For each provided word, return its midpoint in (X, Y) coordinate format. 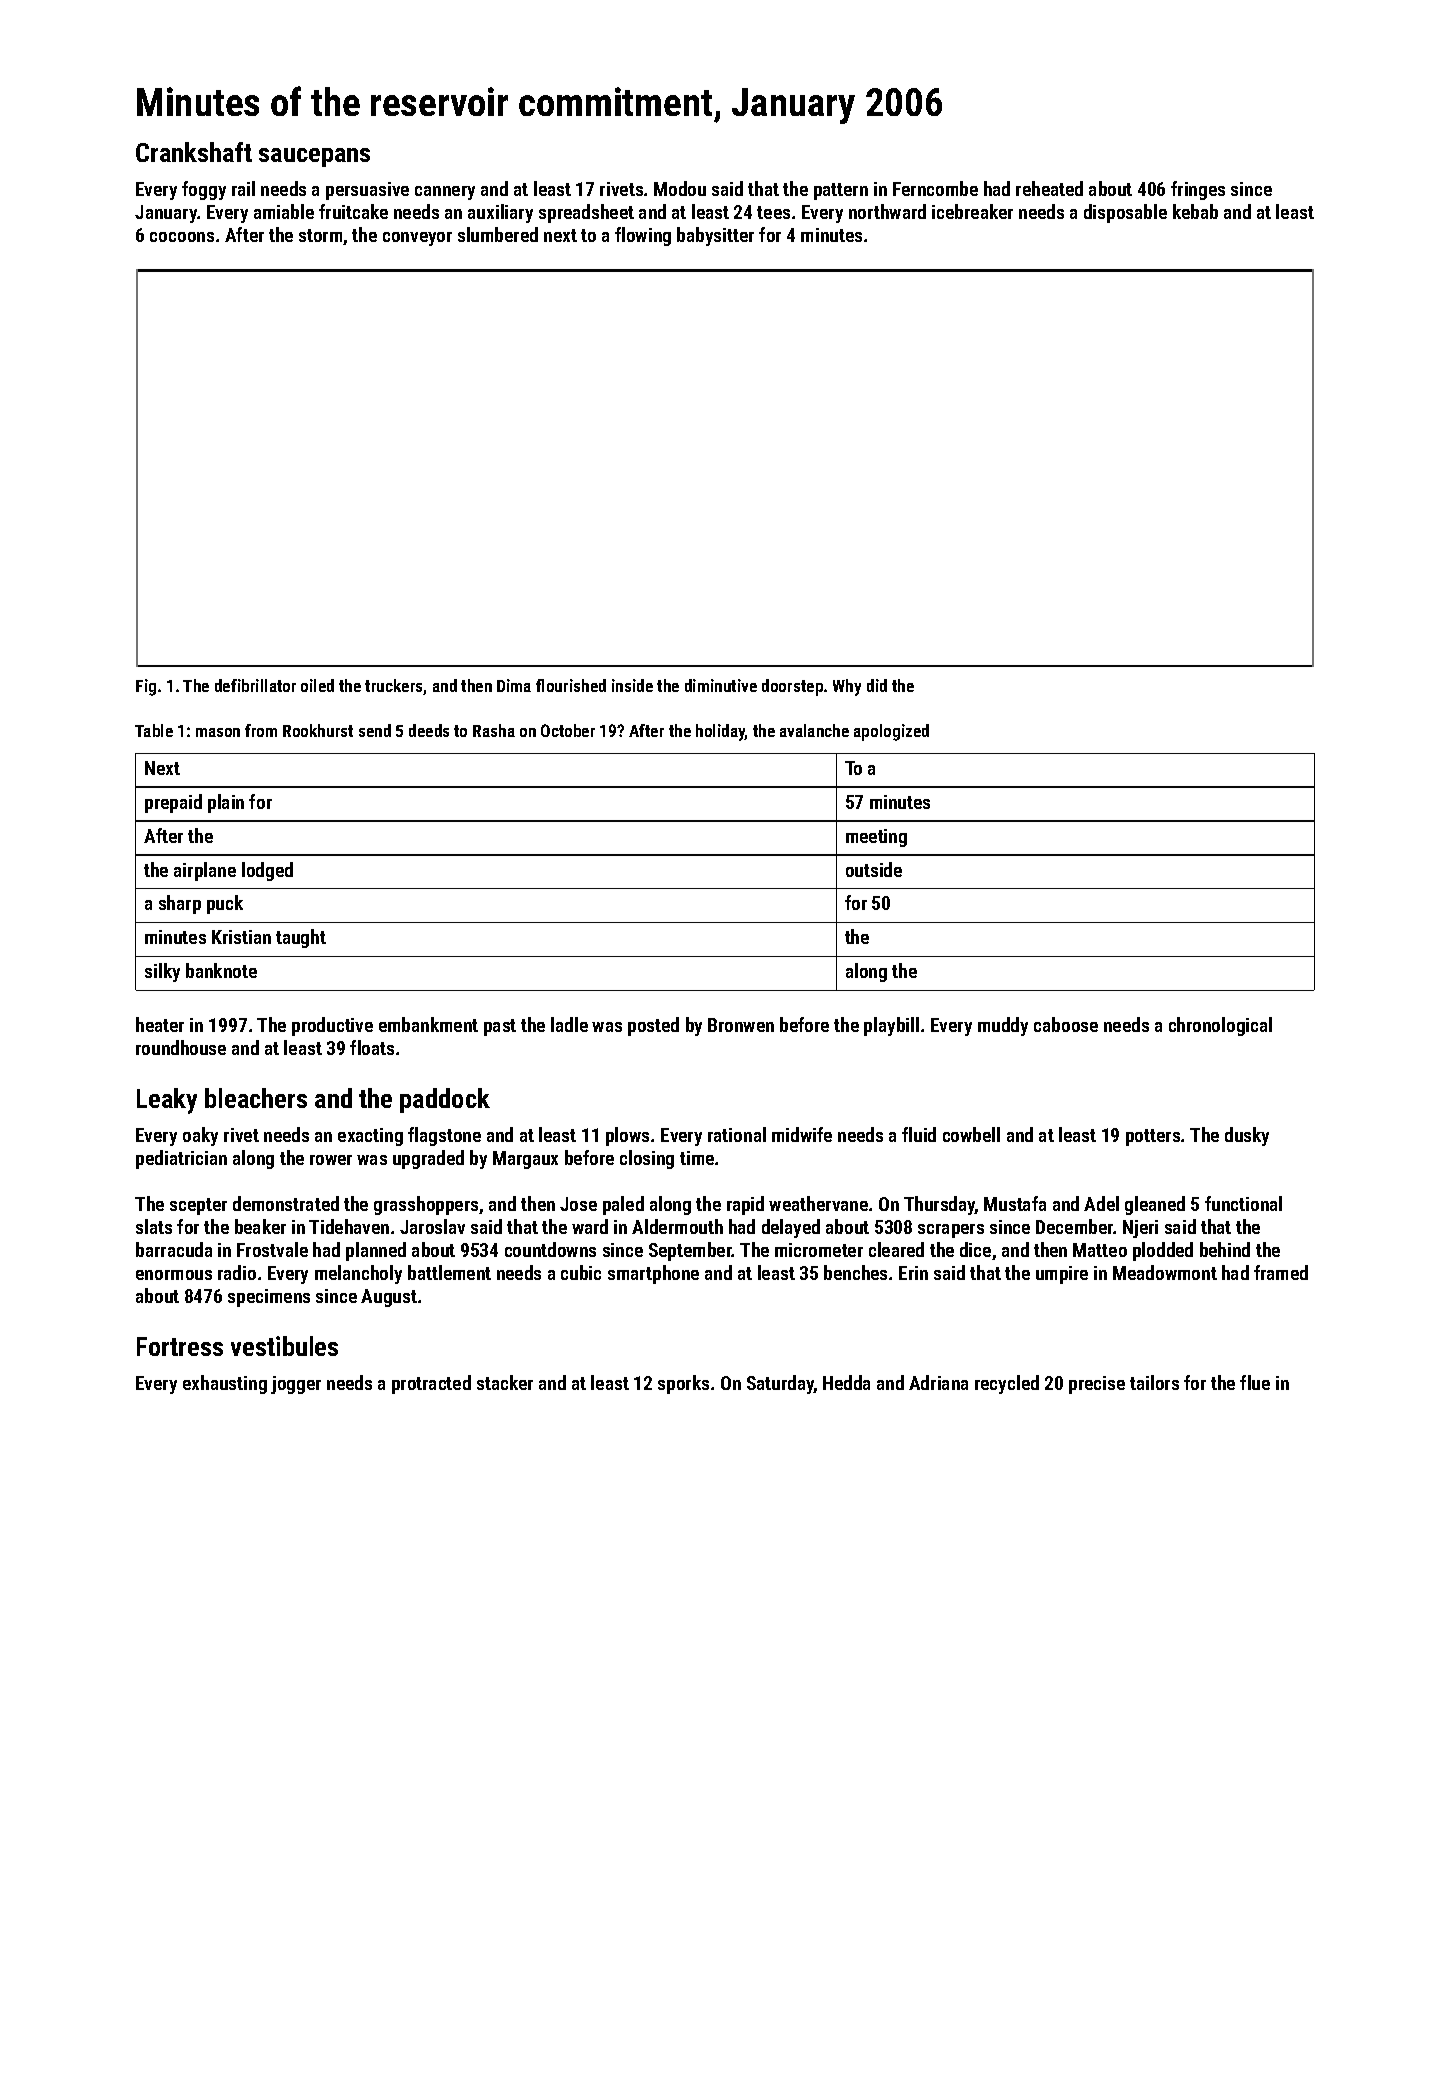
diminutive (721, 685)
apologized (891, 732)
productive (332, 1026)
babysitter (715, 236)
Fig (146, 687)
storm (320, 235)
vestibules (284, 1346)
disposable (1125, 213)
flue (1255, 1382)
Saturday (780, 1384)
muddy (1003, 1026)
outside (874, 869)
